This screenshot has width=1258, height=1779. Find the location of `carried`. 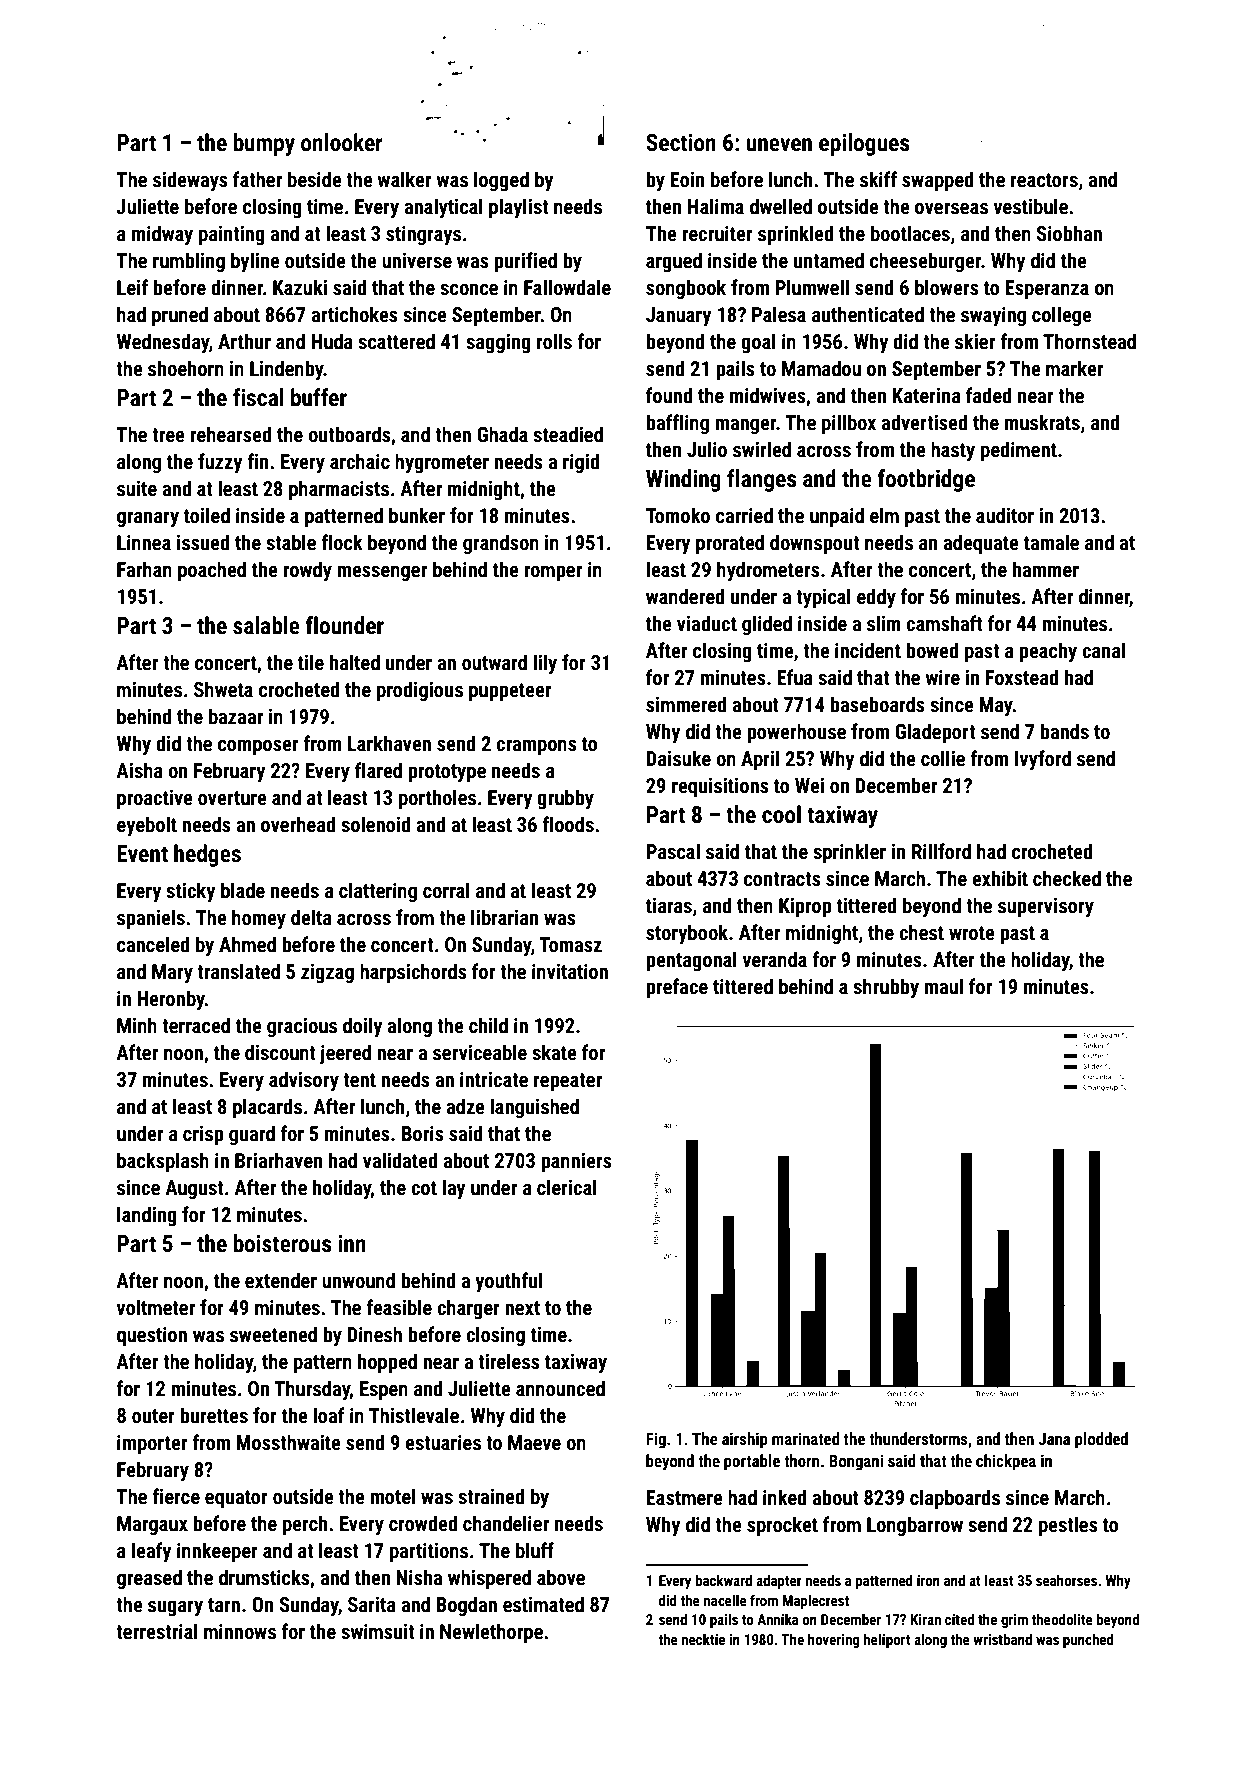

carried is located at coordinates (744, 515).
